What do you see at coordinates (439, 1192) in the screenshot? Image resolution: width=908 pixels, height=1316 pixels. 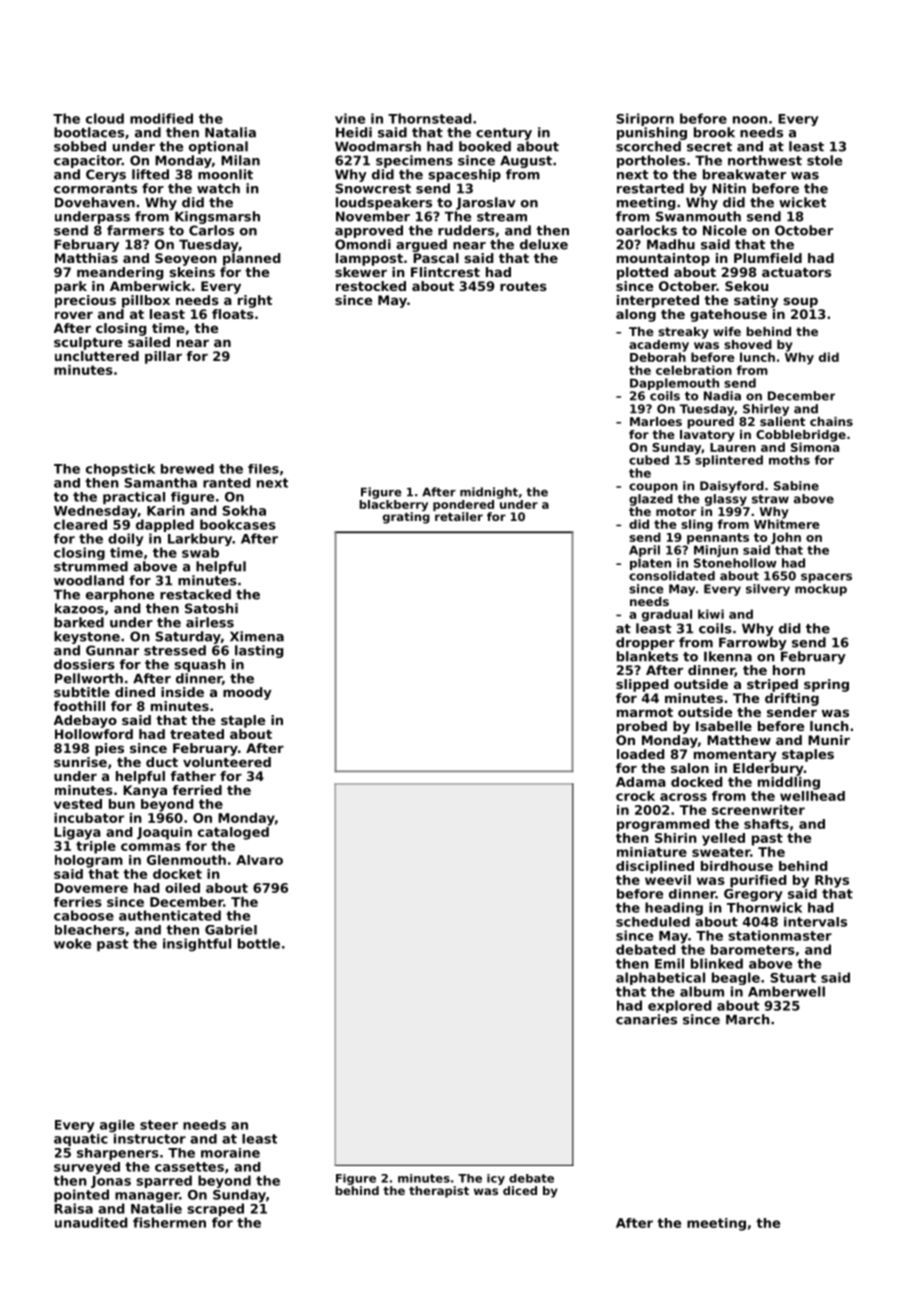 I see `therapist` at bounding box center [439, 1192].
